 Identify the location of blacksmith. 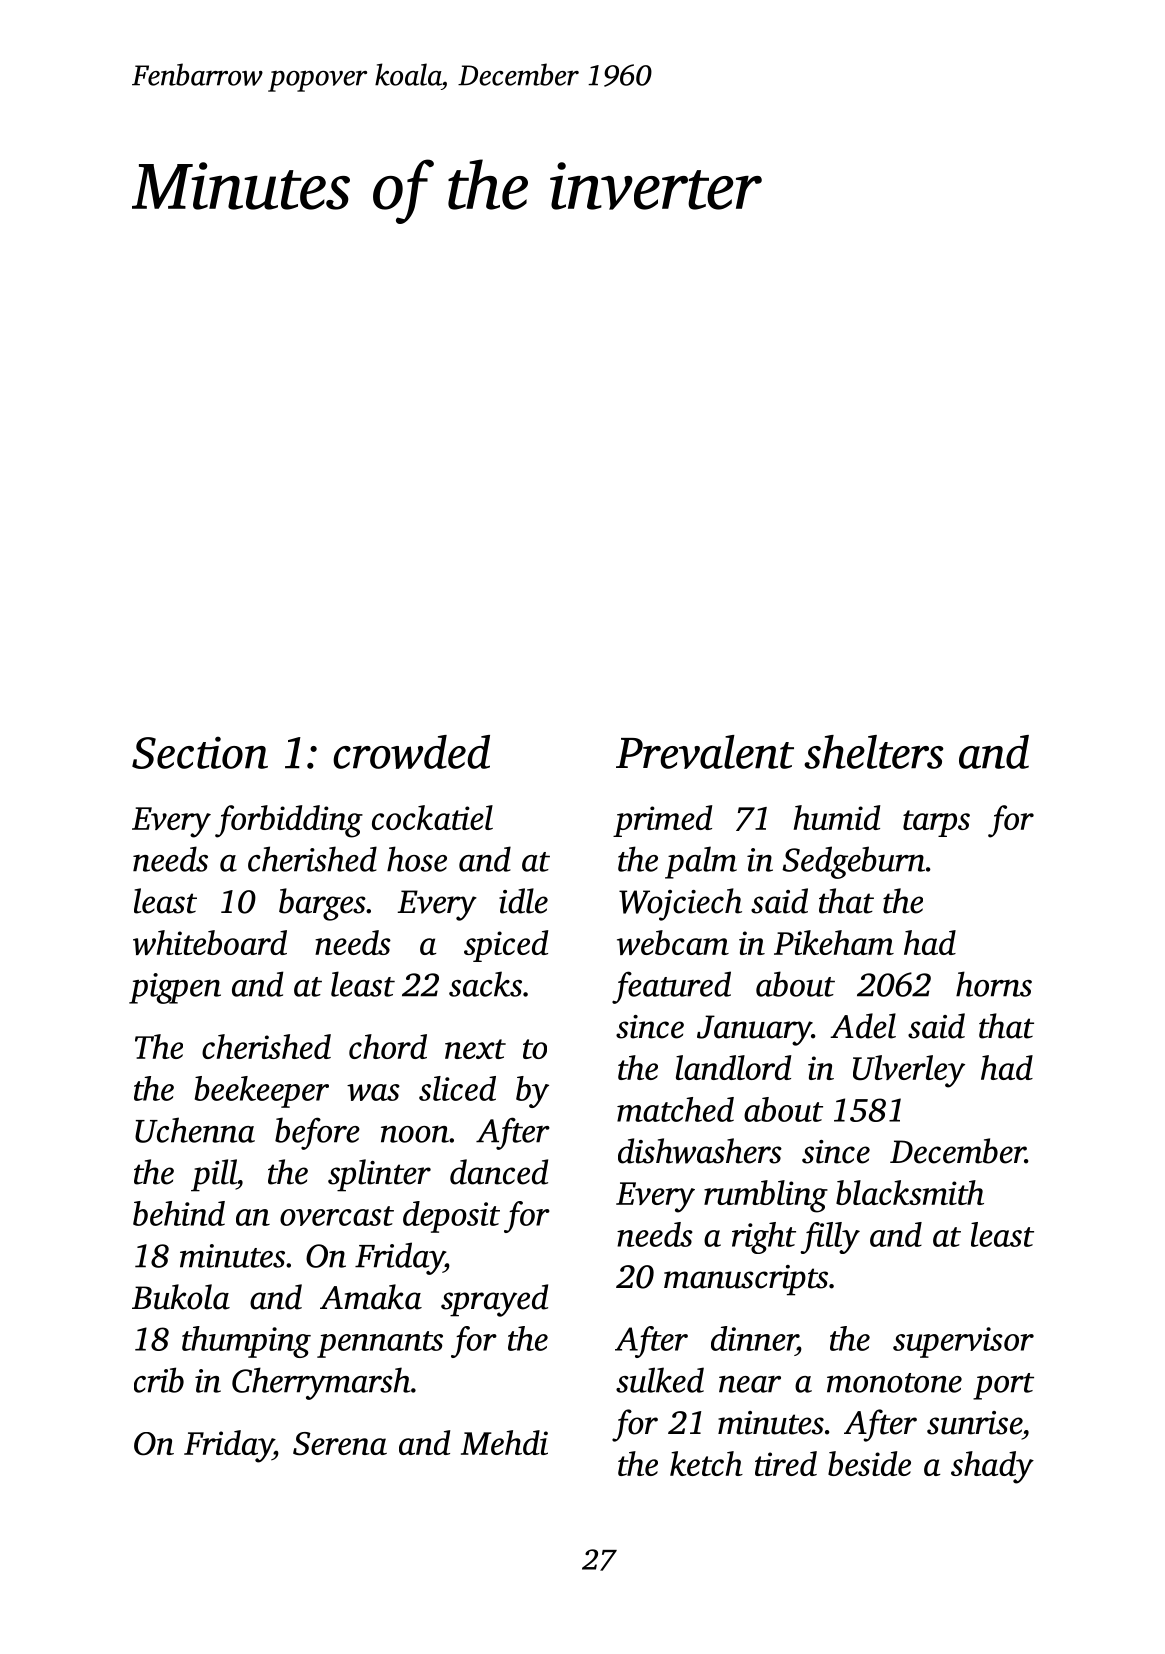
(910, 1192).
